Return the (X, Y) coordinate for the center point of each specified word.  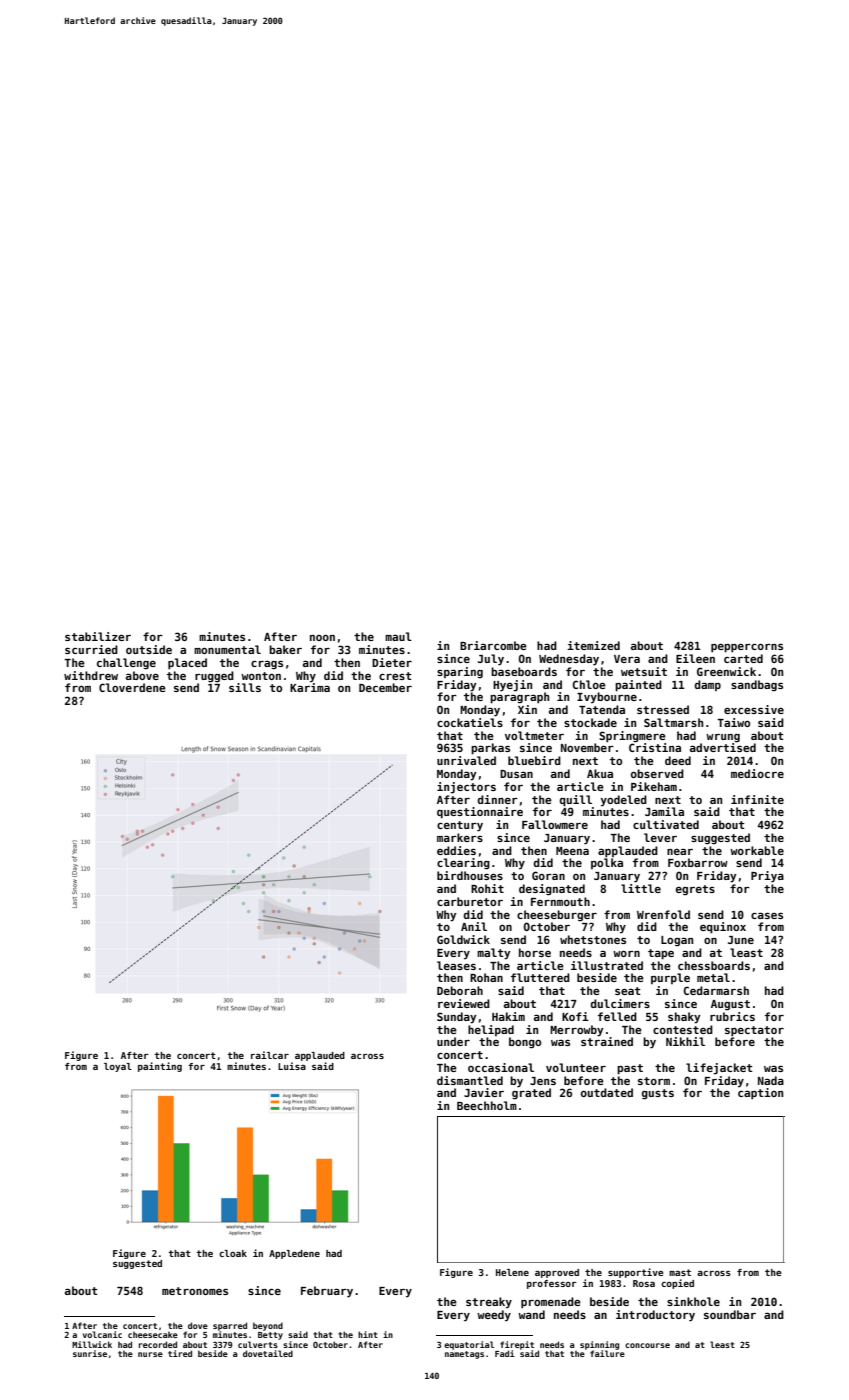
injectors (466, 788)
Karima (310, 687)
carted (743, 658)
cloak (233, 1253)
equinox (723, 928)
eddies (456, 850)
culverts (258, 1344)
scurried (91, 649)
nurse (150, 1354)
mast (680, 1272)
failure (607, 1353)
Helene (512, 1272)
